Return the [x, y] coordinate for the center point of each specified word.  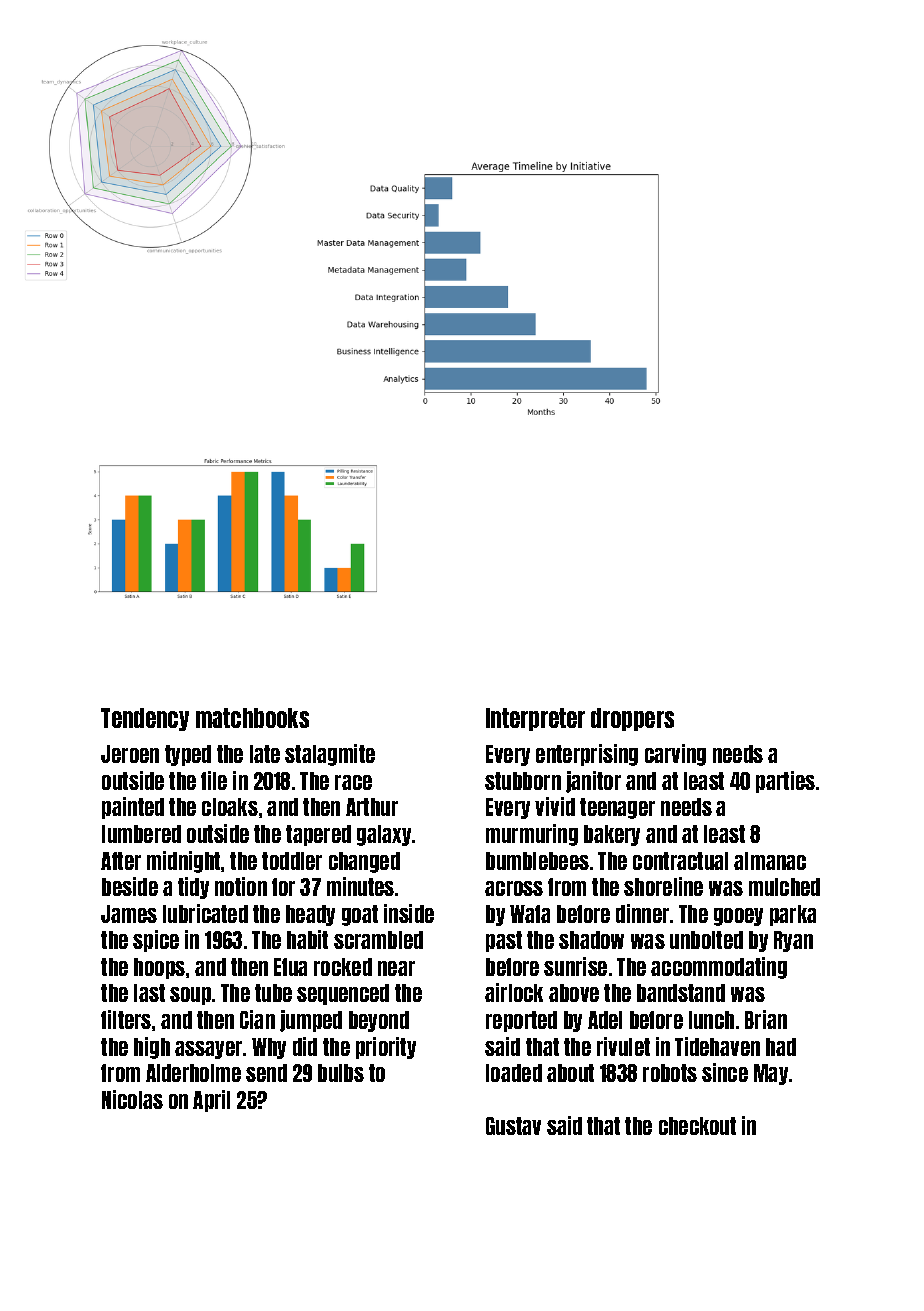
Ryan [793, 941]
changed [364, 862]
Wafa [530, 914]
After [121, 861]
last [149, 993]
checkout [697, 1126]
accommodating [719, 968]
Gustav [513, 1126]
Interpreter [535, 719]
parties [785, 782]
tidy [193, 888]
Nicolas [132, 1099]
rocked [343, 967]
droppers [632, 719]
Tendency [145, 719]
